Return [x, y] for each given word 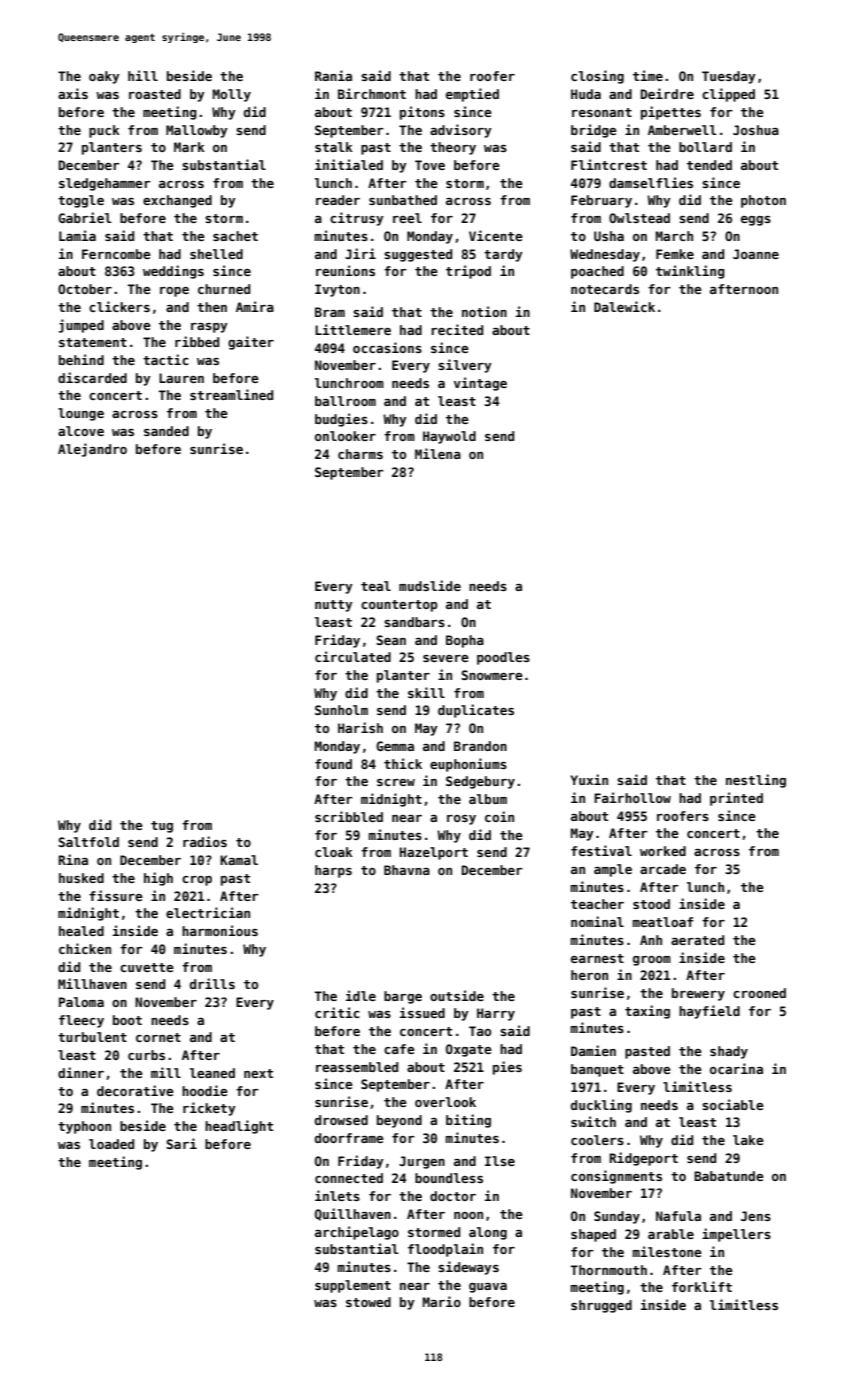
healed [81, 931]
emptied [472, 95]
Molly [232, 95]
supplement [353, 1286]
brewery [698, 994]
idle [361, 995]
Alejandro [92, 450]
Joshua [756, 130]
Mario [442, 1301]
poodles [503, 658]
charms [360, 454]
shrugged [601, 1306]
